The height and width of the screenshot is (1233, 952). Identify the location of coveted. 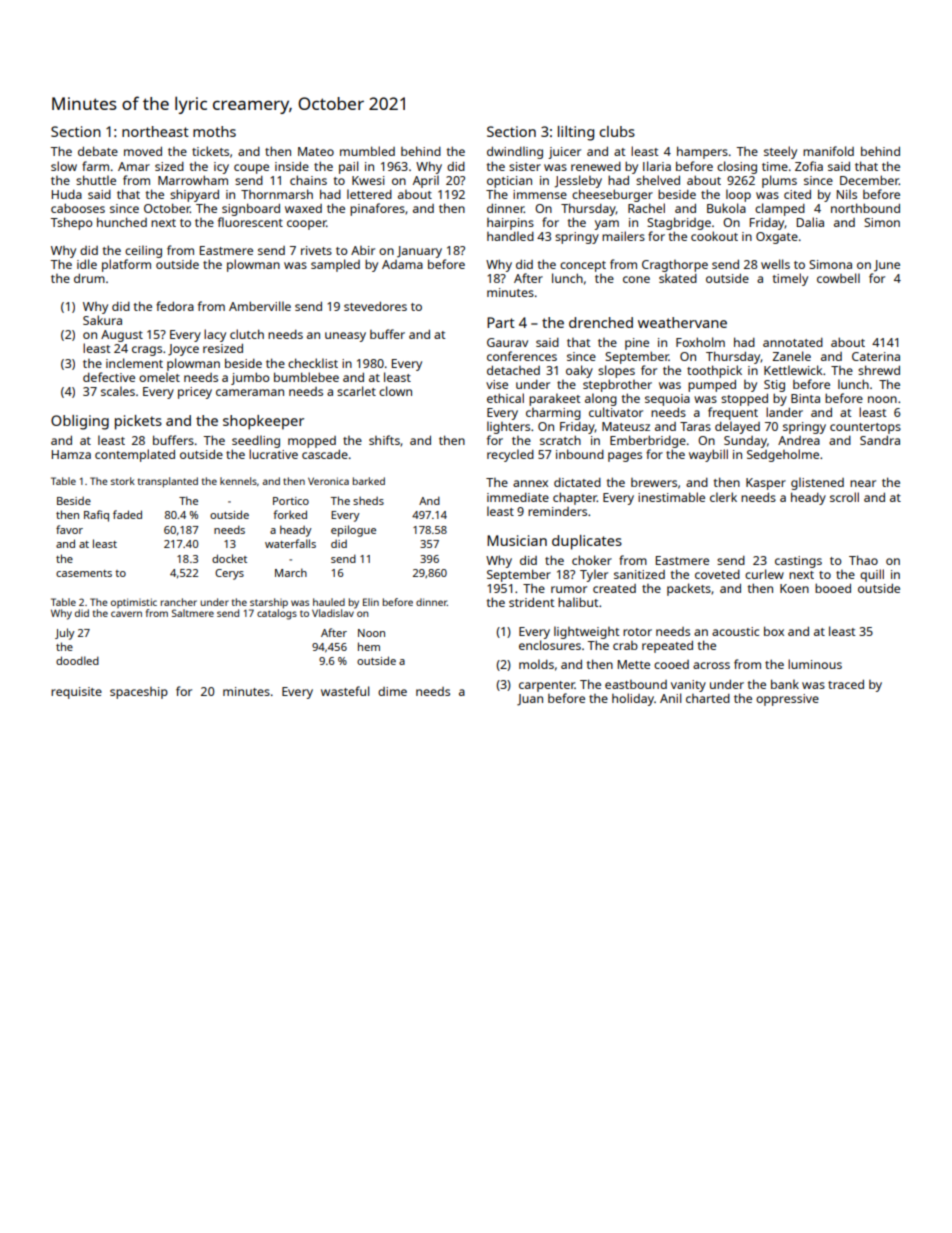
(717, 574).
